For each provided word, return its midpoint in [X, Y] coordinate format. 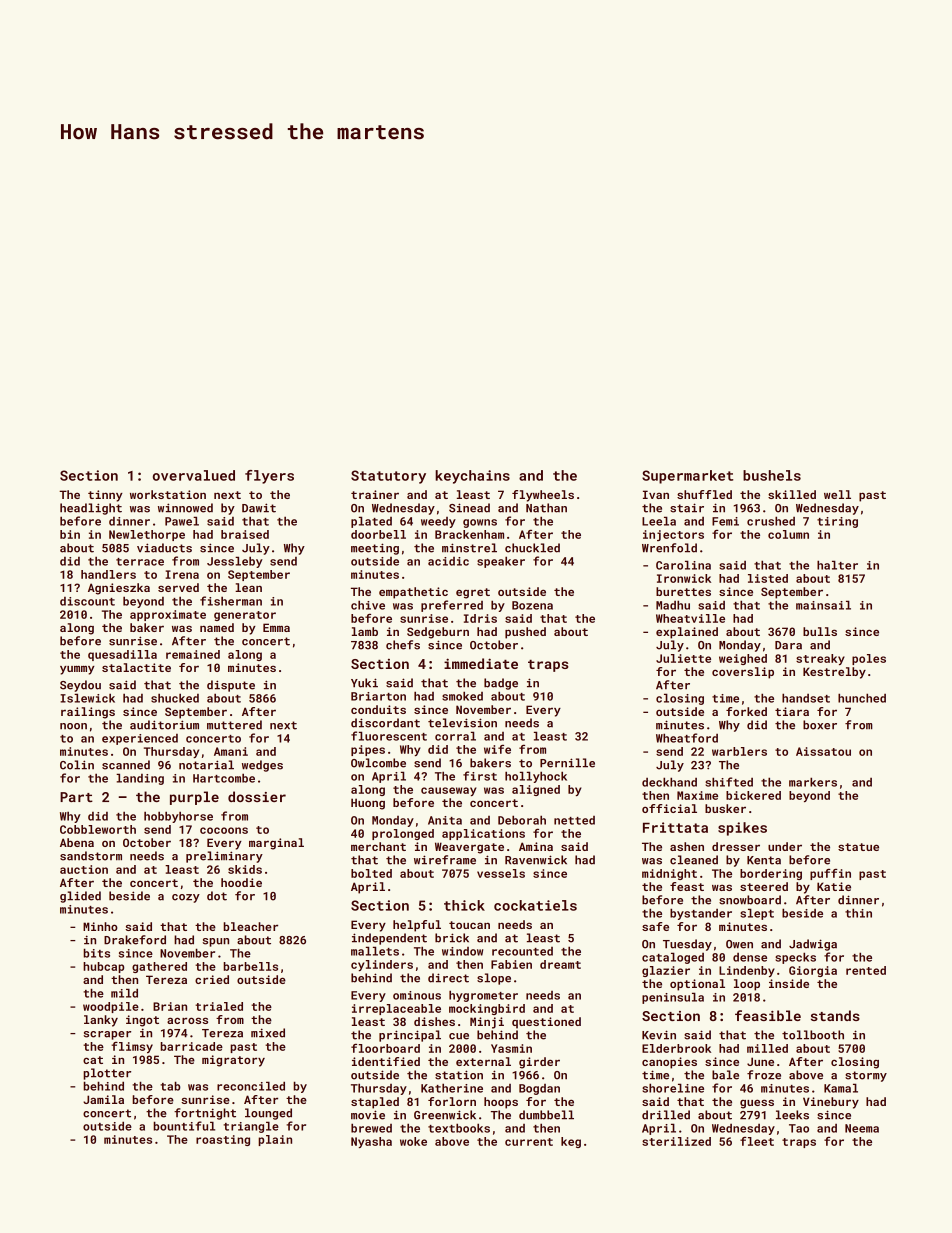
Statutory [388, 477]
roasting [223, 1140]
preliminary [224, 857]
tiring [837, 522]
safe [655, 926]
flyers [269, 477]
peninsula [673, 998]
